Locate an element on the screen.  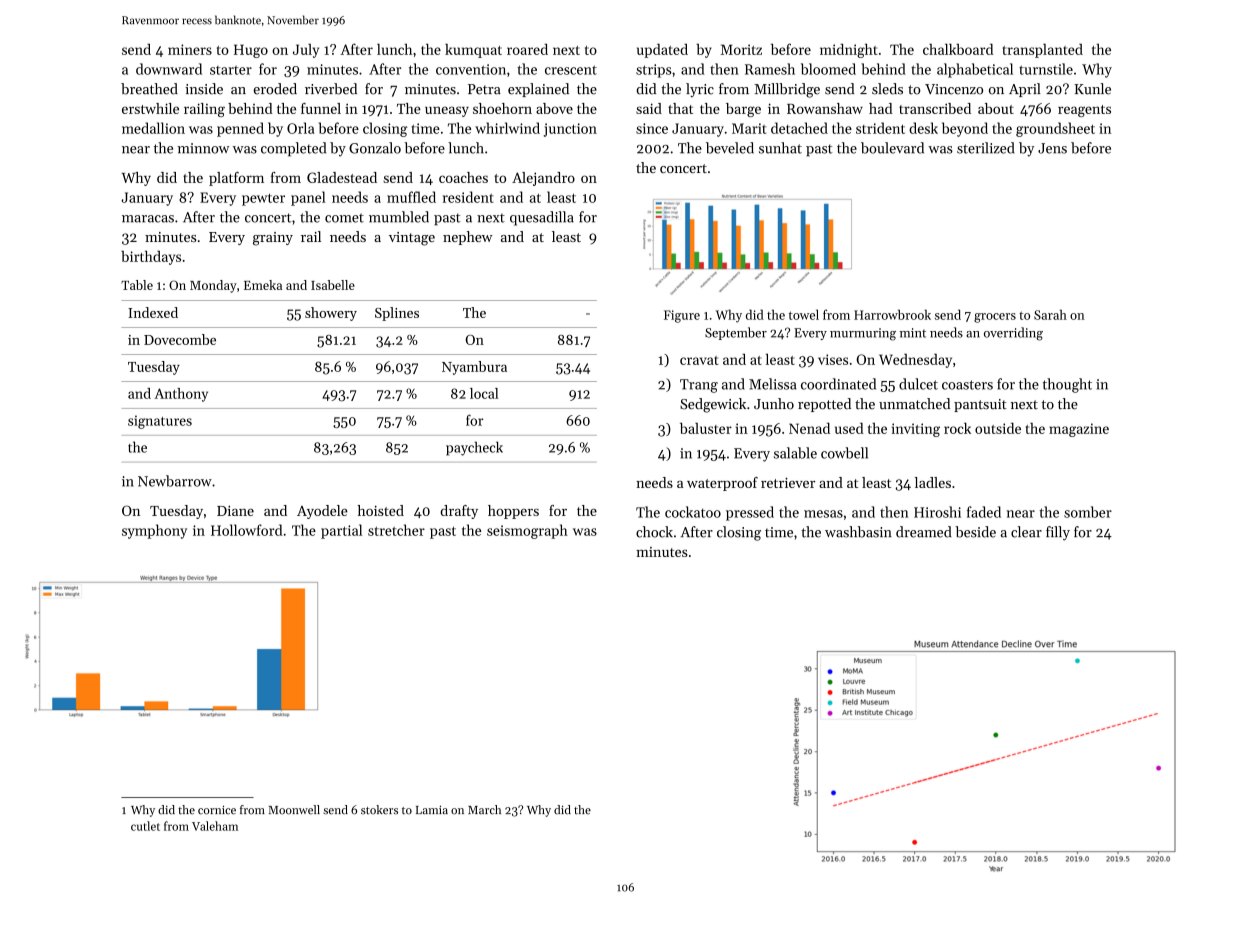
filly is located at coordinates (1058, 533).
